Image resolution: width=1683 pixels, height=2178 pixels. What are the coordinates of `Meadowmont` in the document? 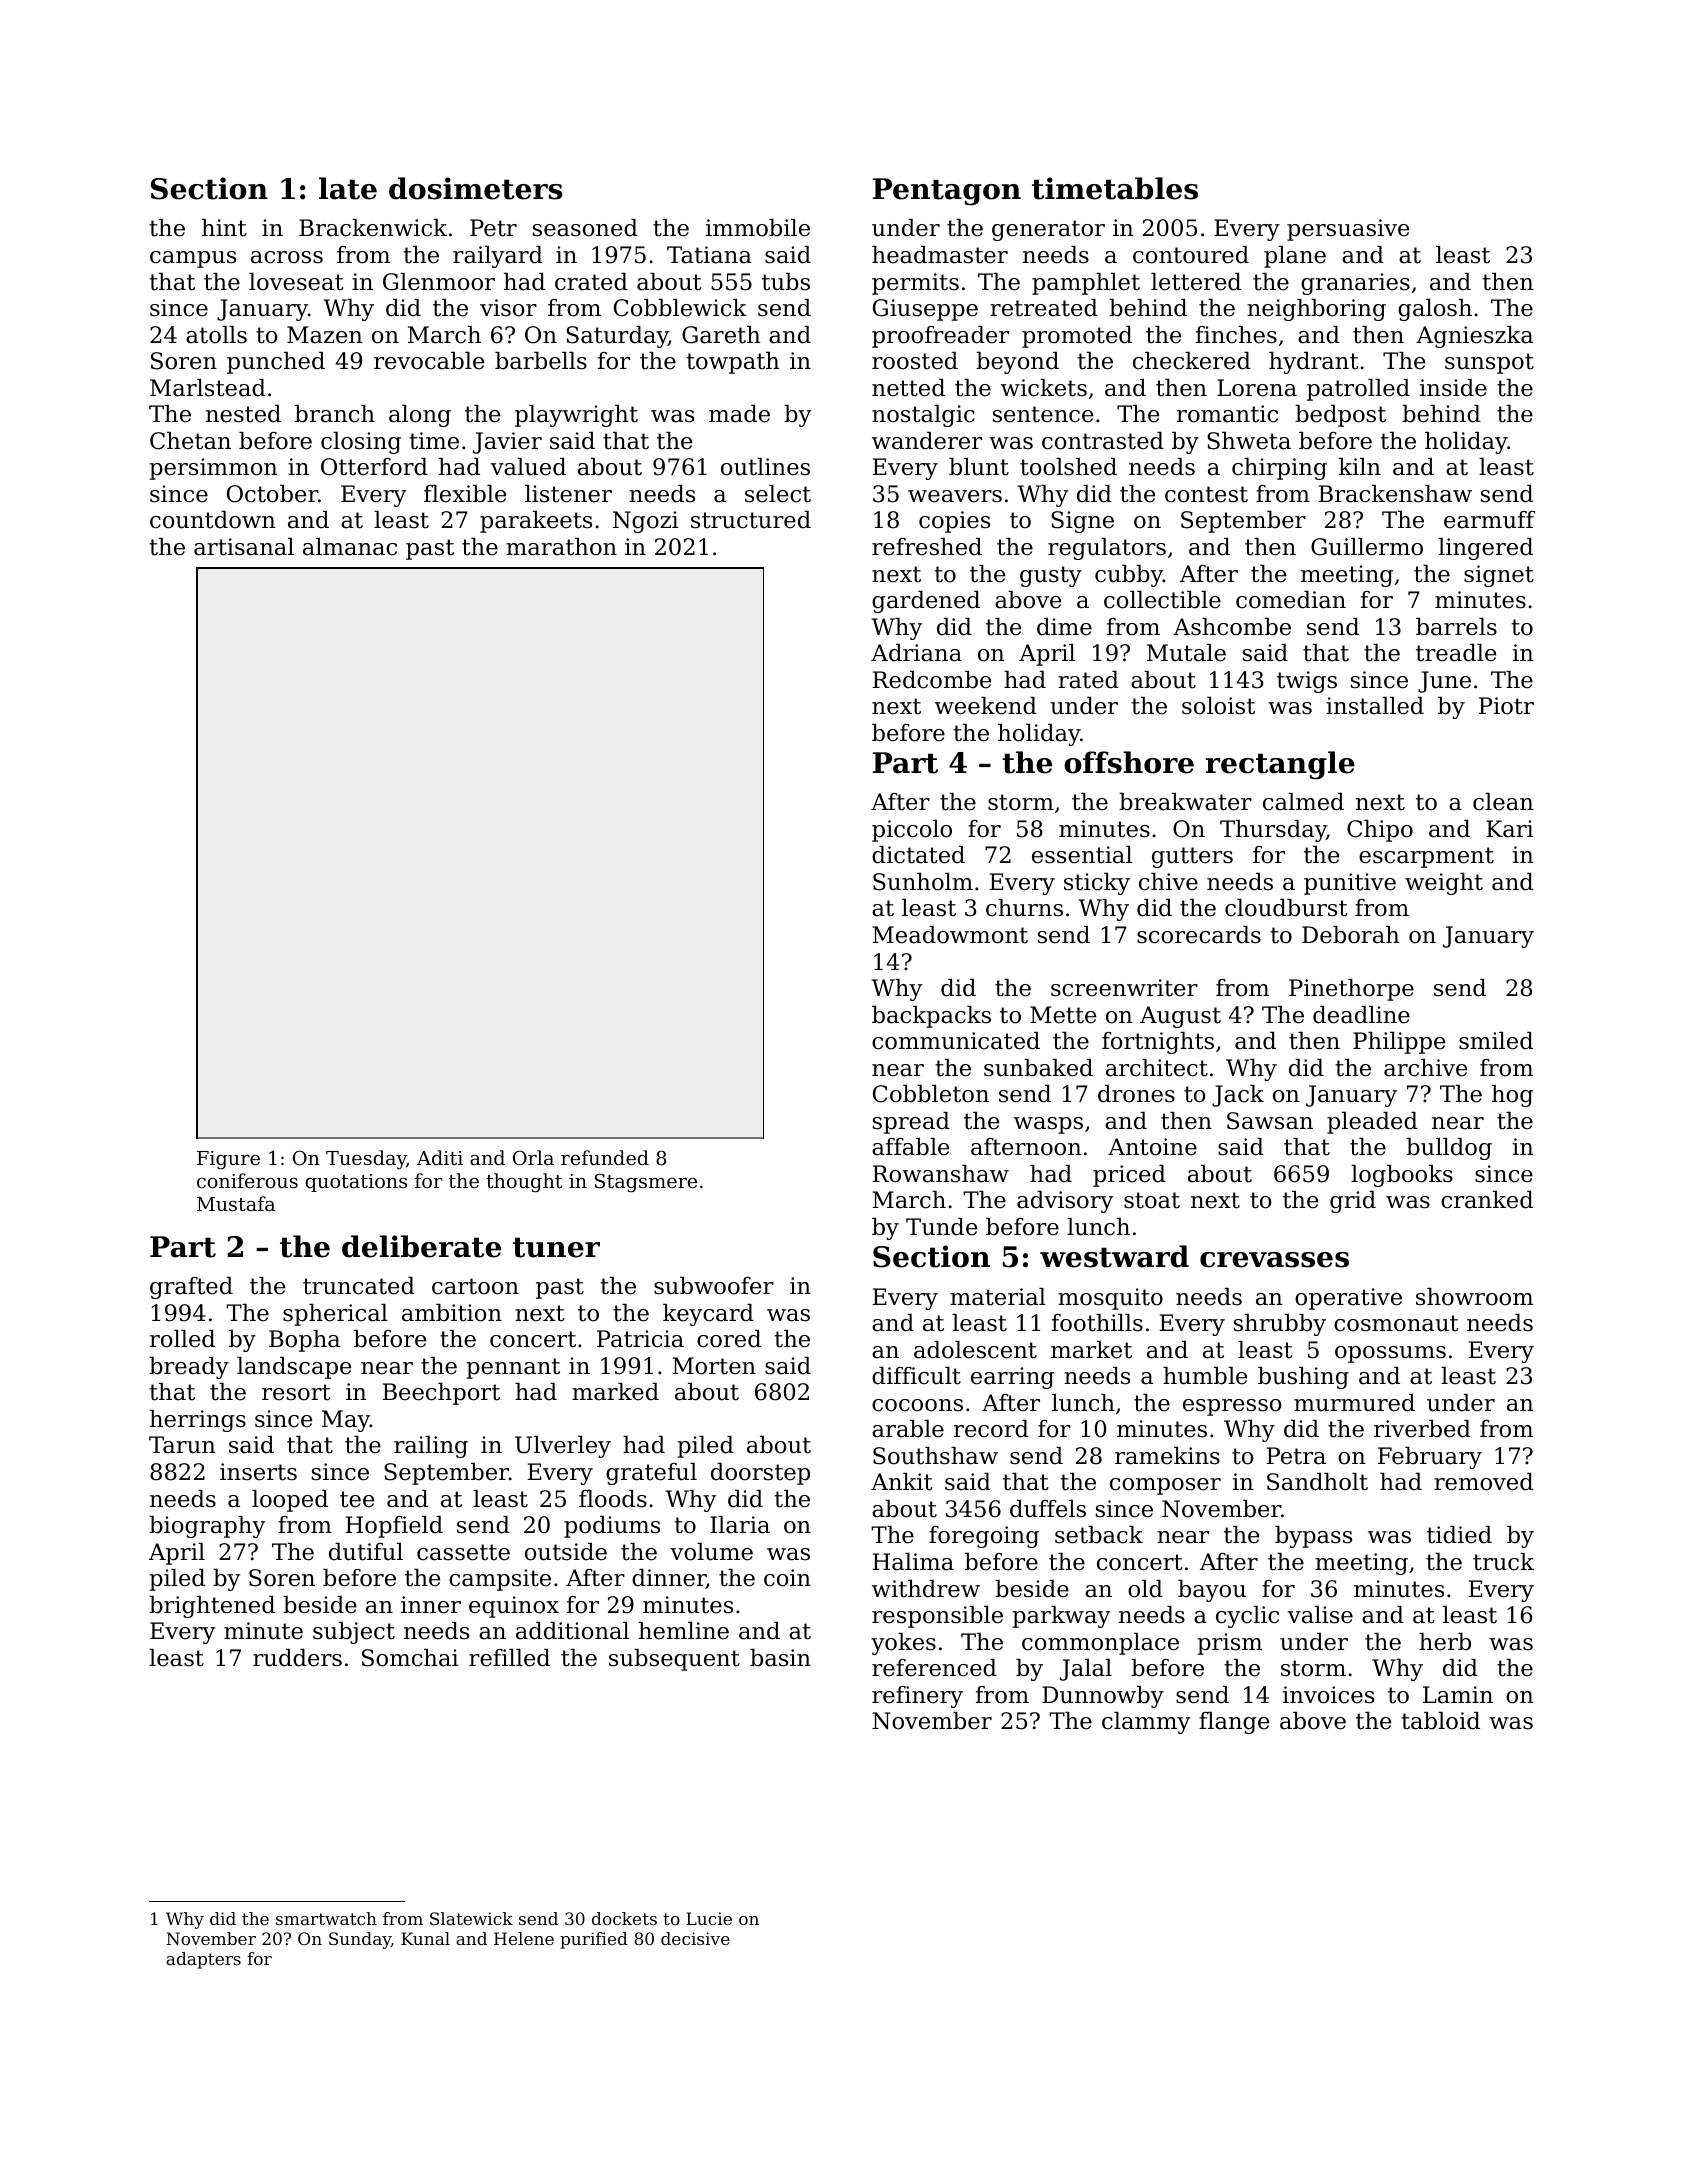 It's located at (950, 935).
